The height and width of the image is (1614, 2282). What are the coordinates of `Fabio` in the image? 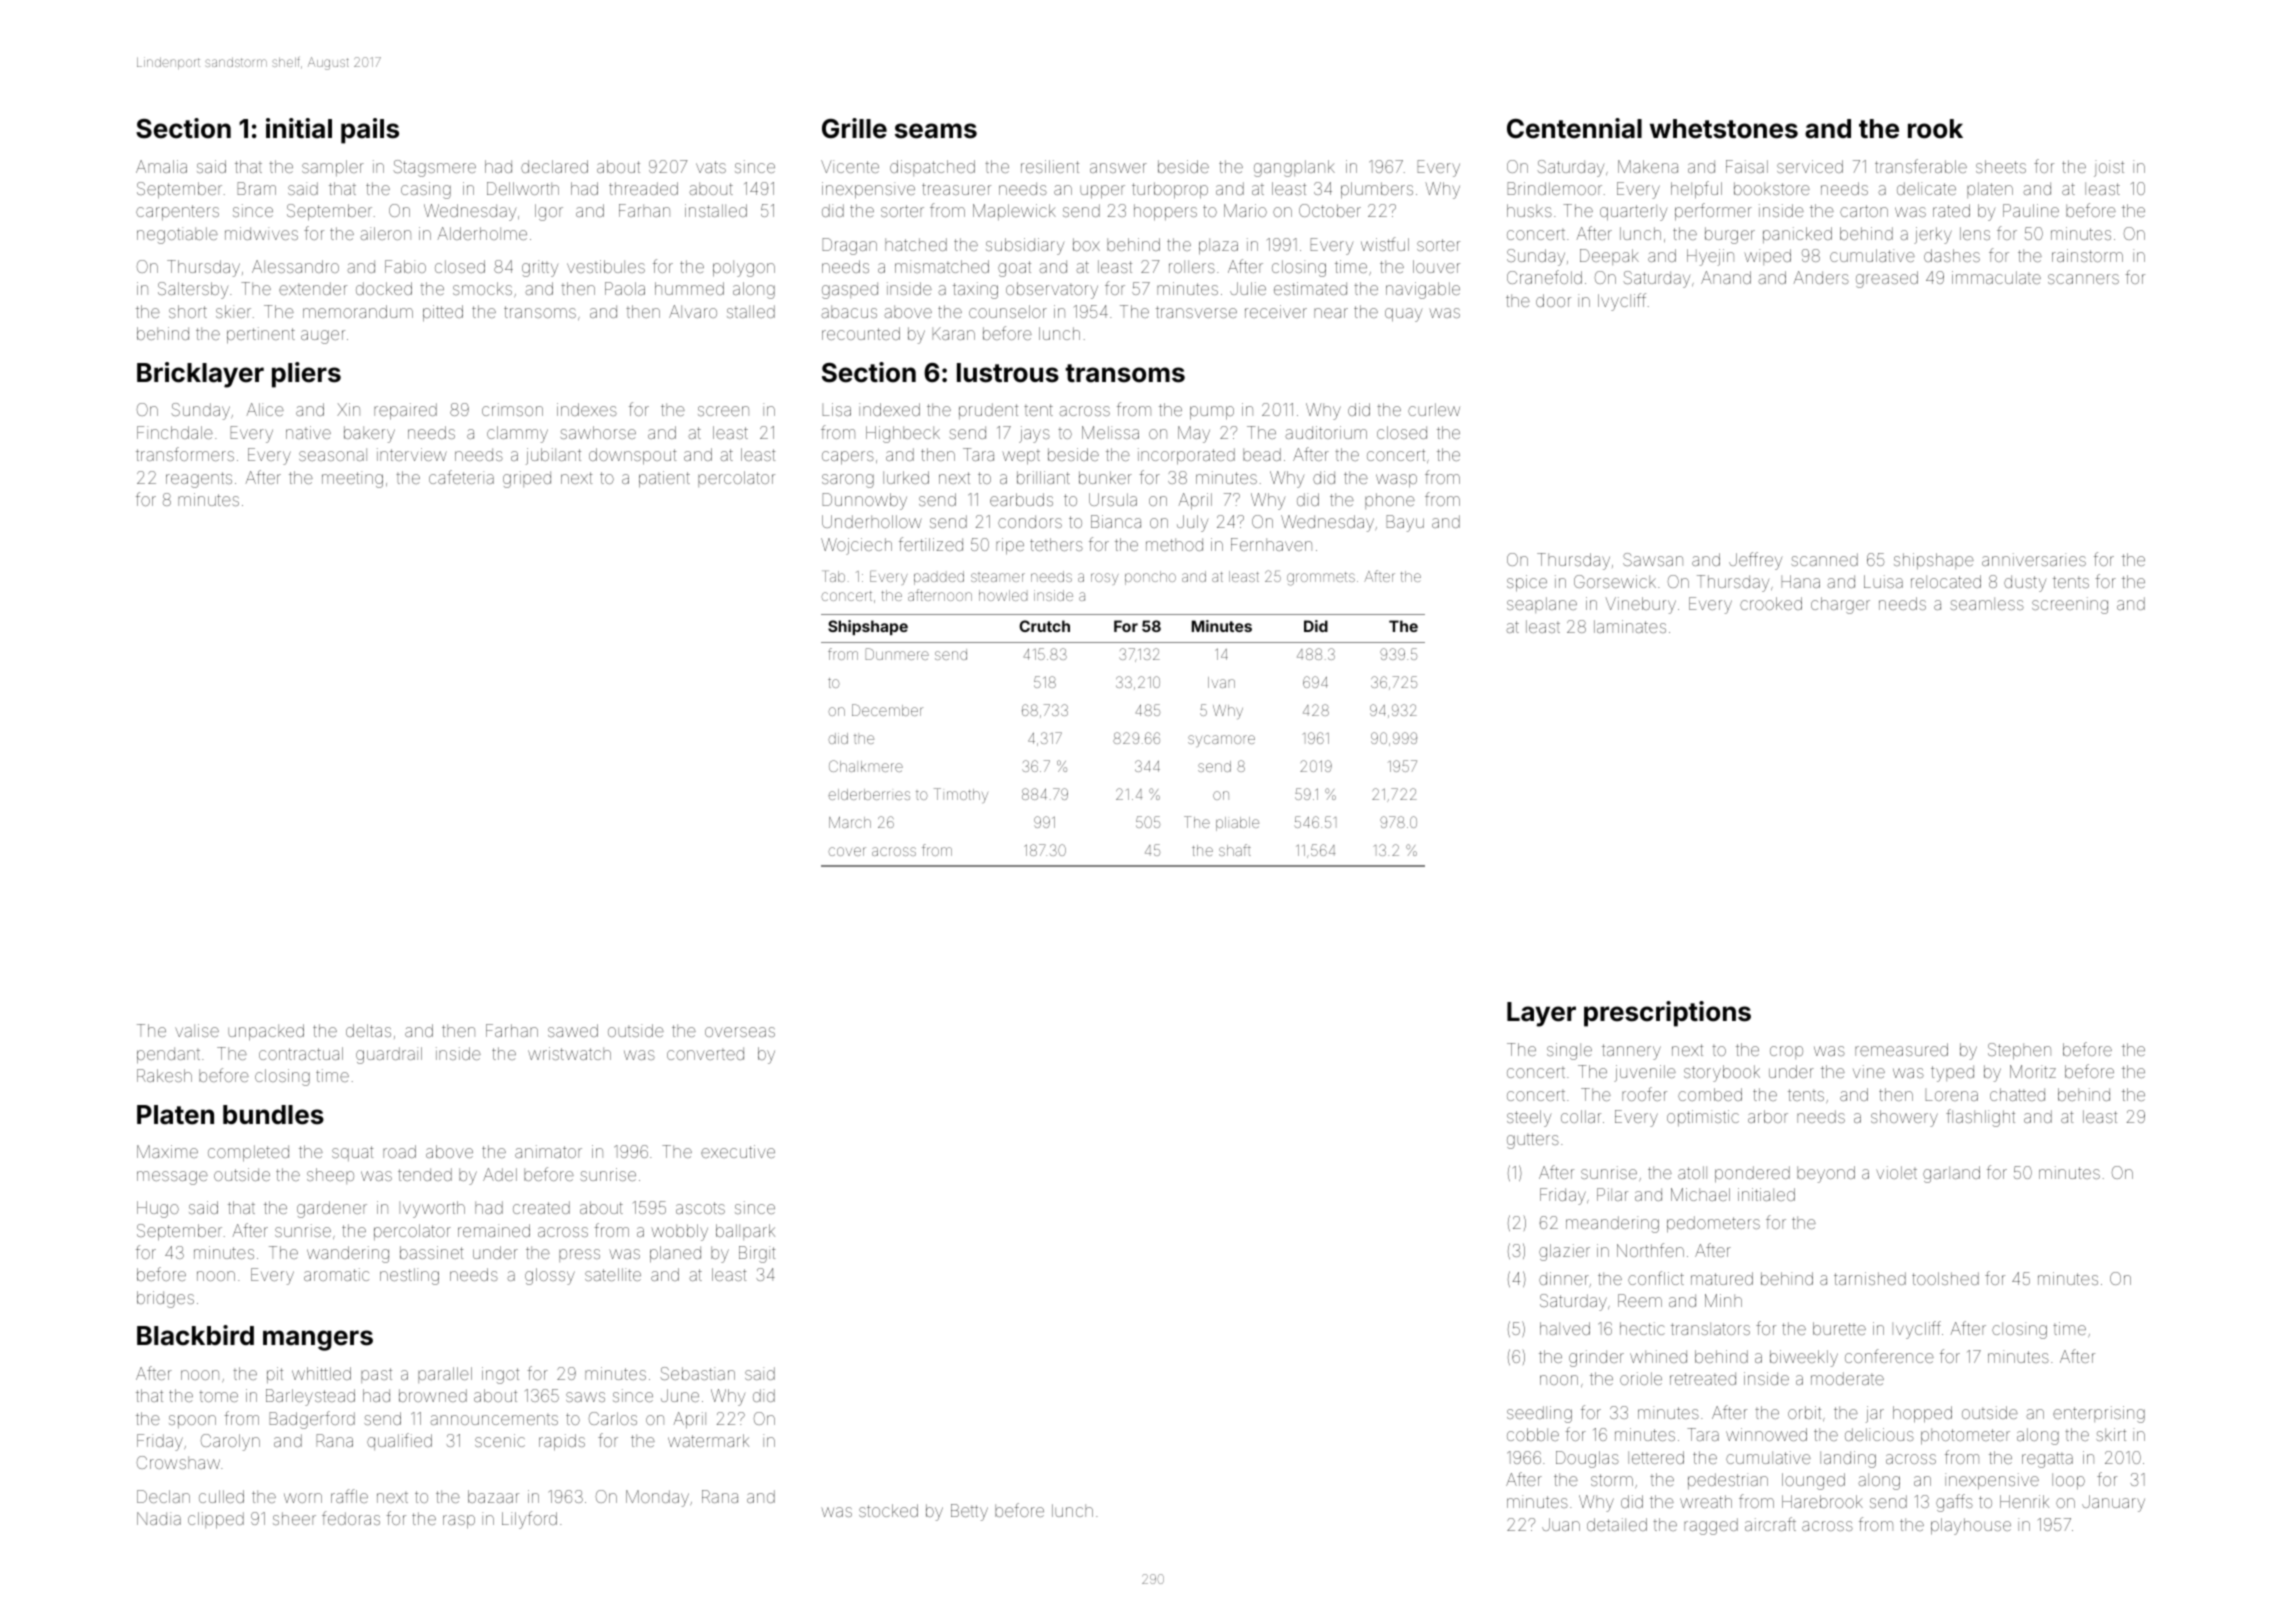 It's located at (405, 266).
